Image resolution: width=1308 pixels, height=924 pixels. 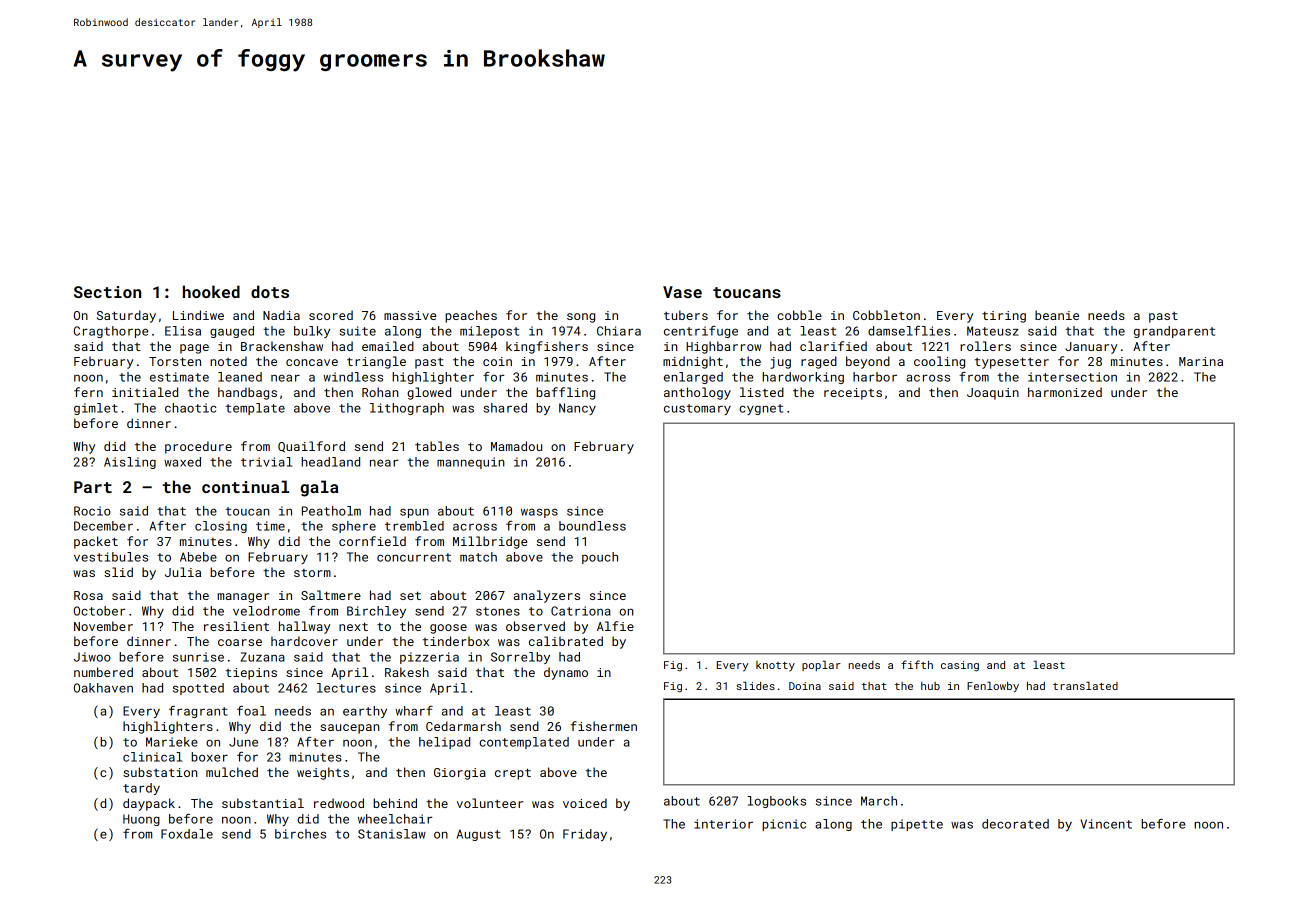 What do you see at coordinates (682, 292) in the image?
I see `Vase` at bounding box center [682, 292].
